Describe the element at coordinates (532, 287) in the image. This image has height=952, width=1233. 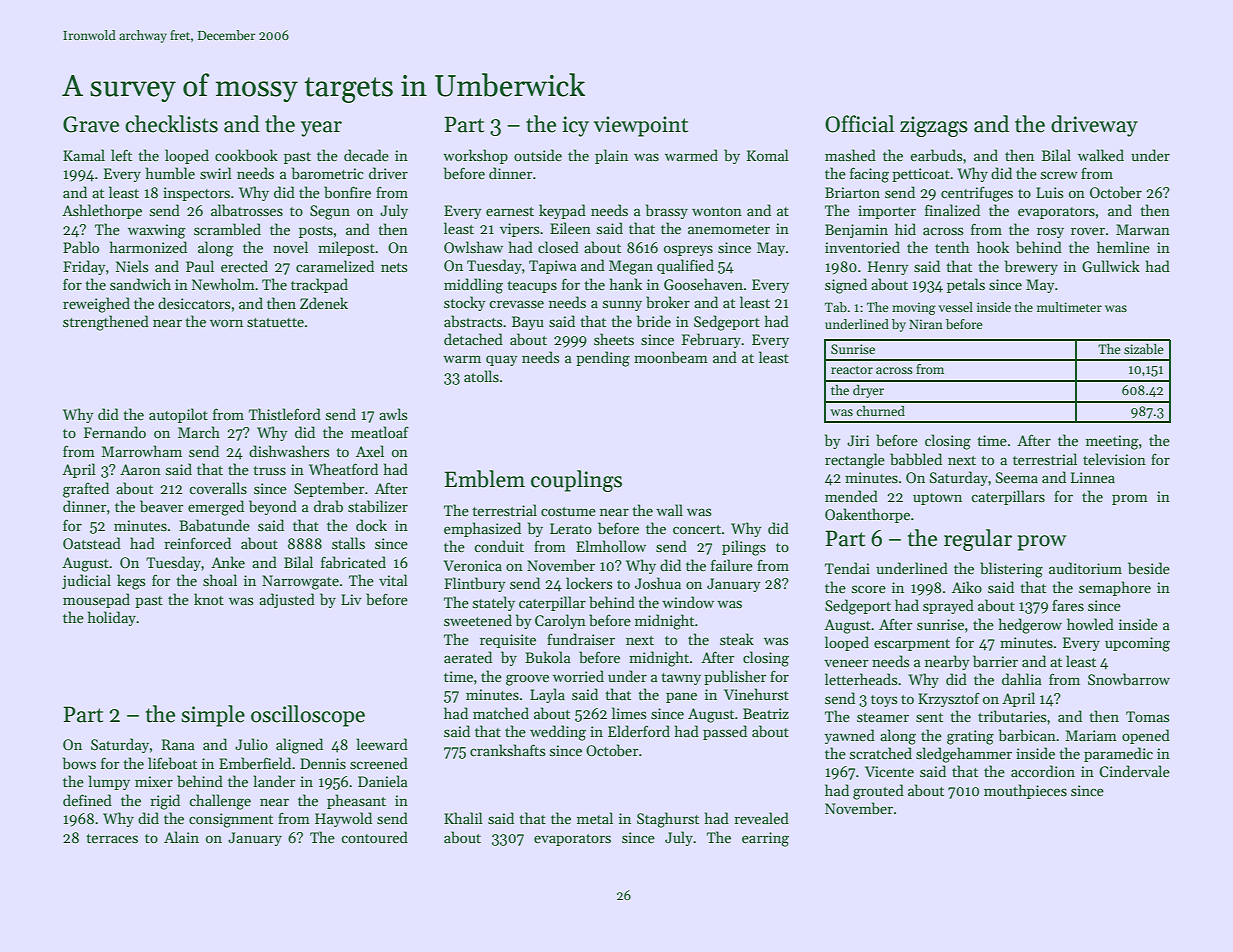
I see `teacups` at that location.
